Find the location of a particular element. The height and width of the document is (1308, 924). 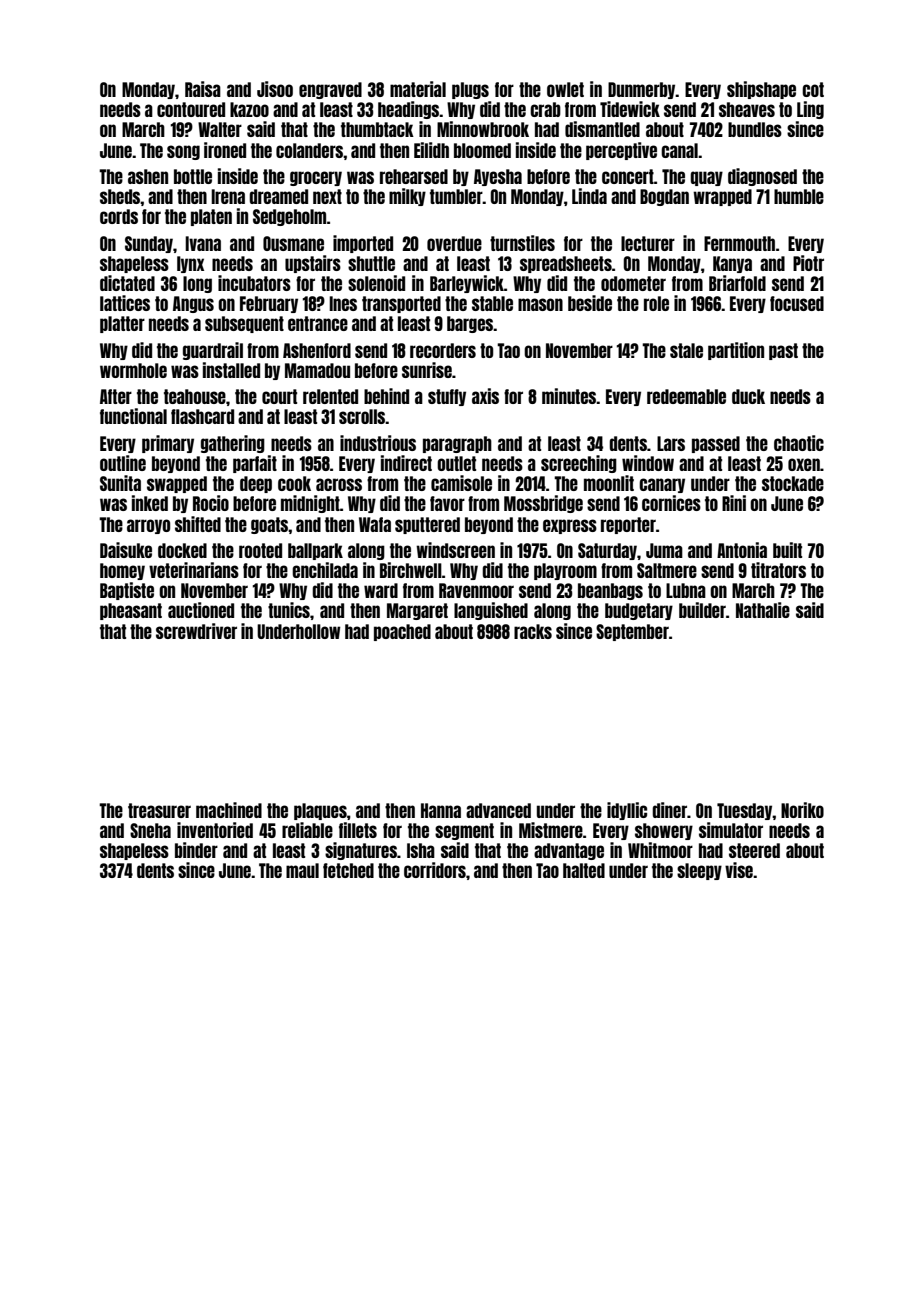

primary is located at coordinates (168, 444).
